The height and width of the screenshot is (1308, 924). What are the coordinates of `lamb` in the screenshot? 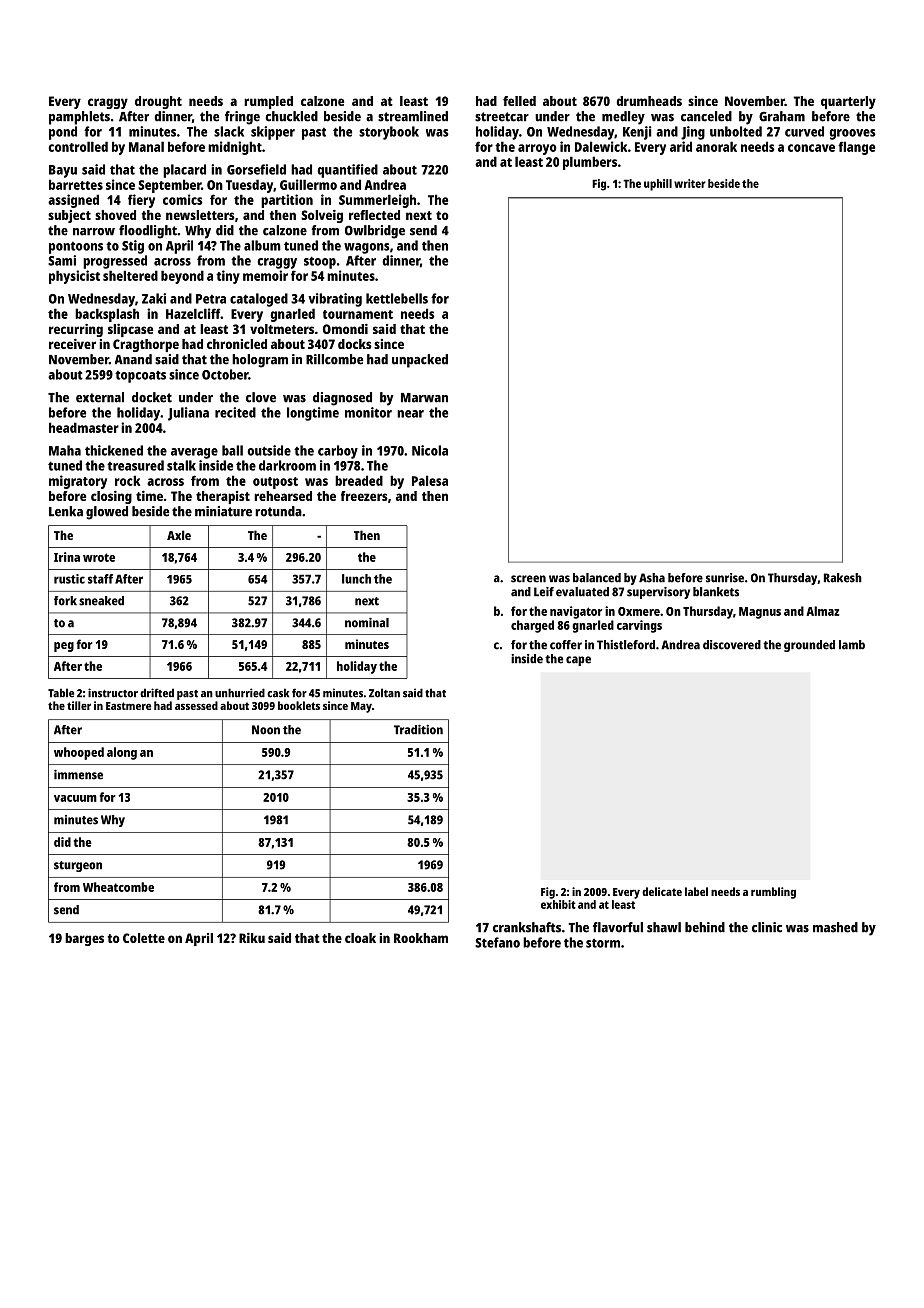 It's located at (852, 645).
